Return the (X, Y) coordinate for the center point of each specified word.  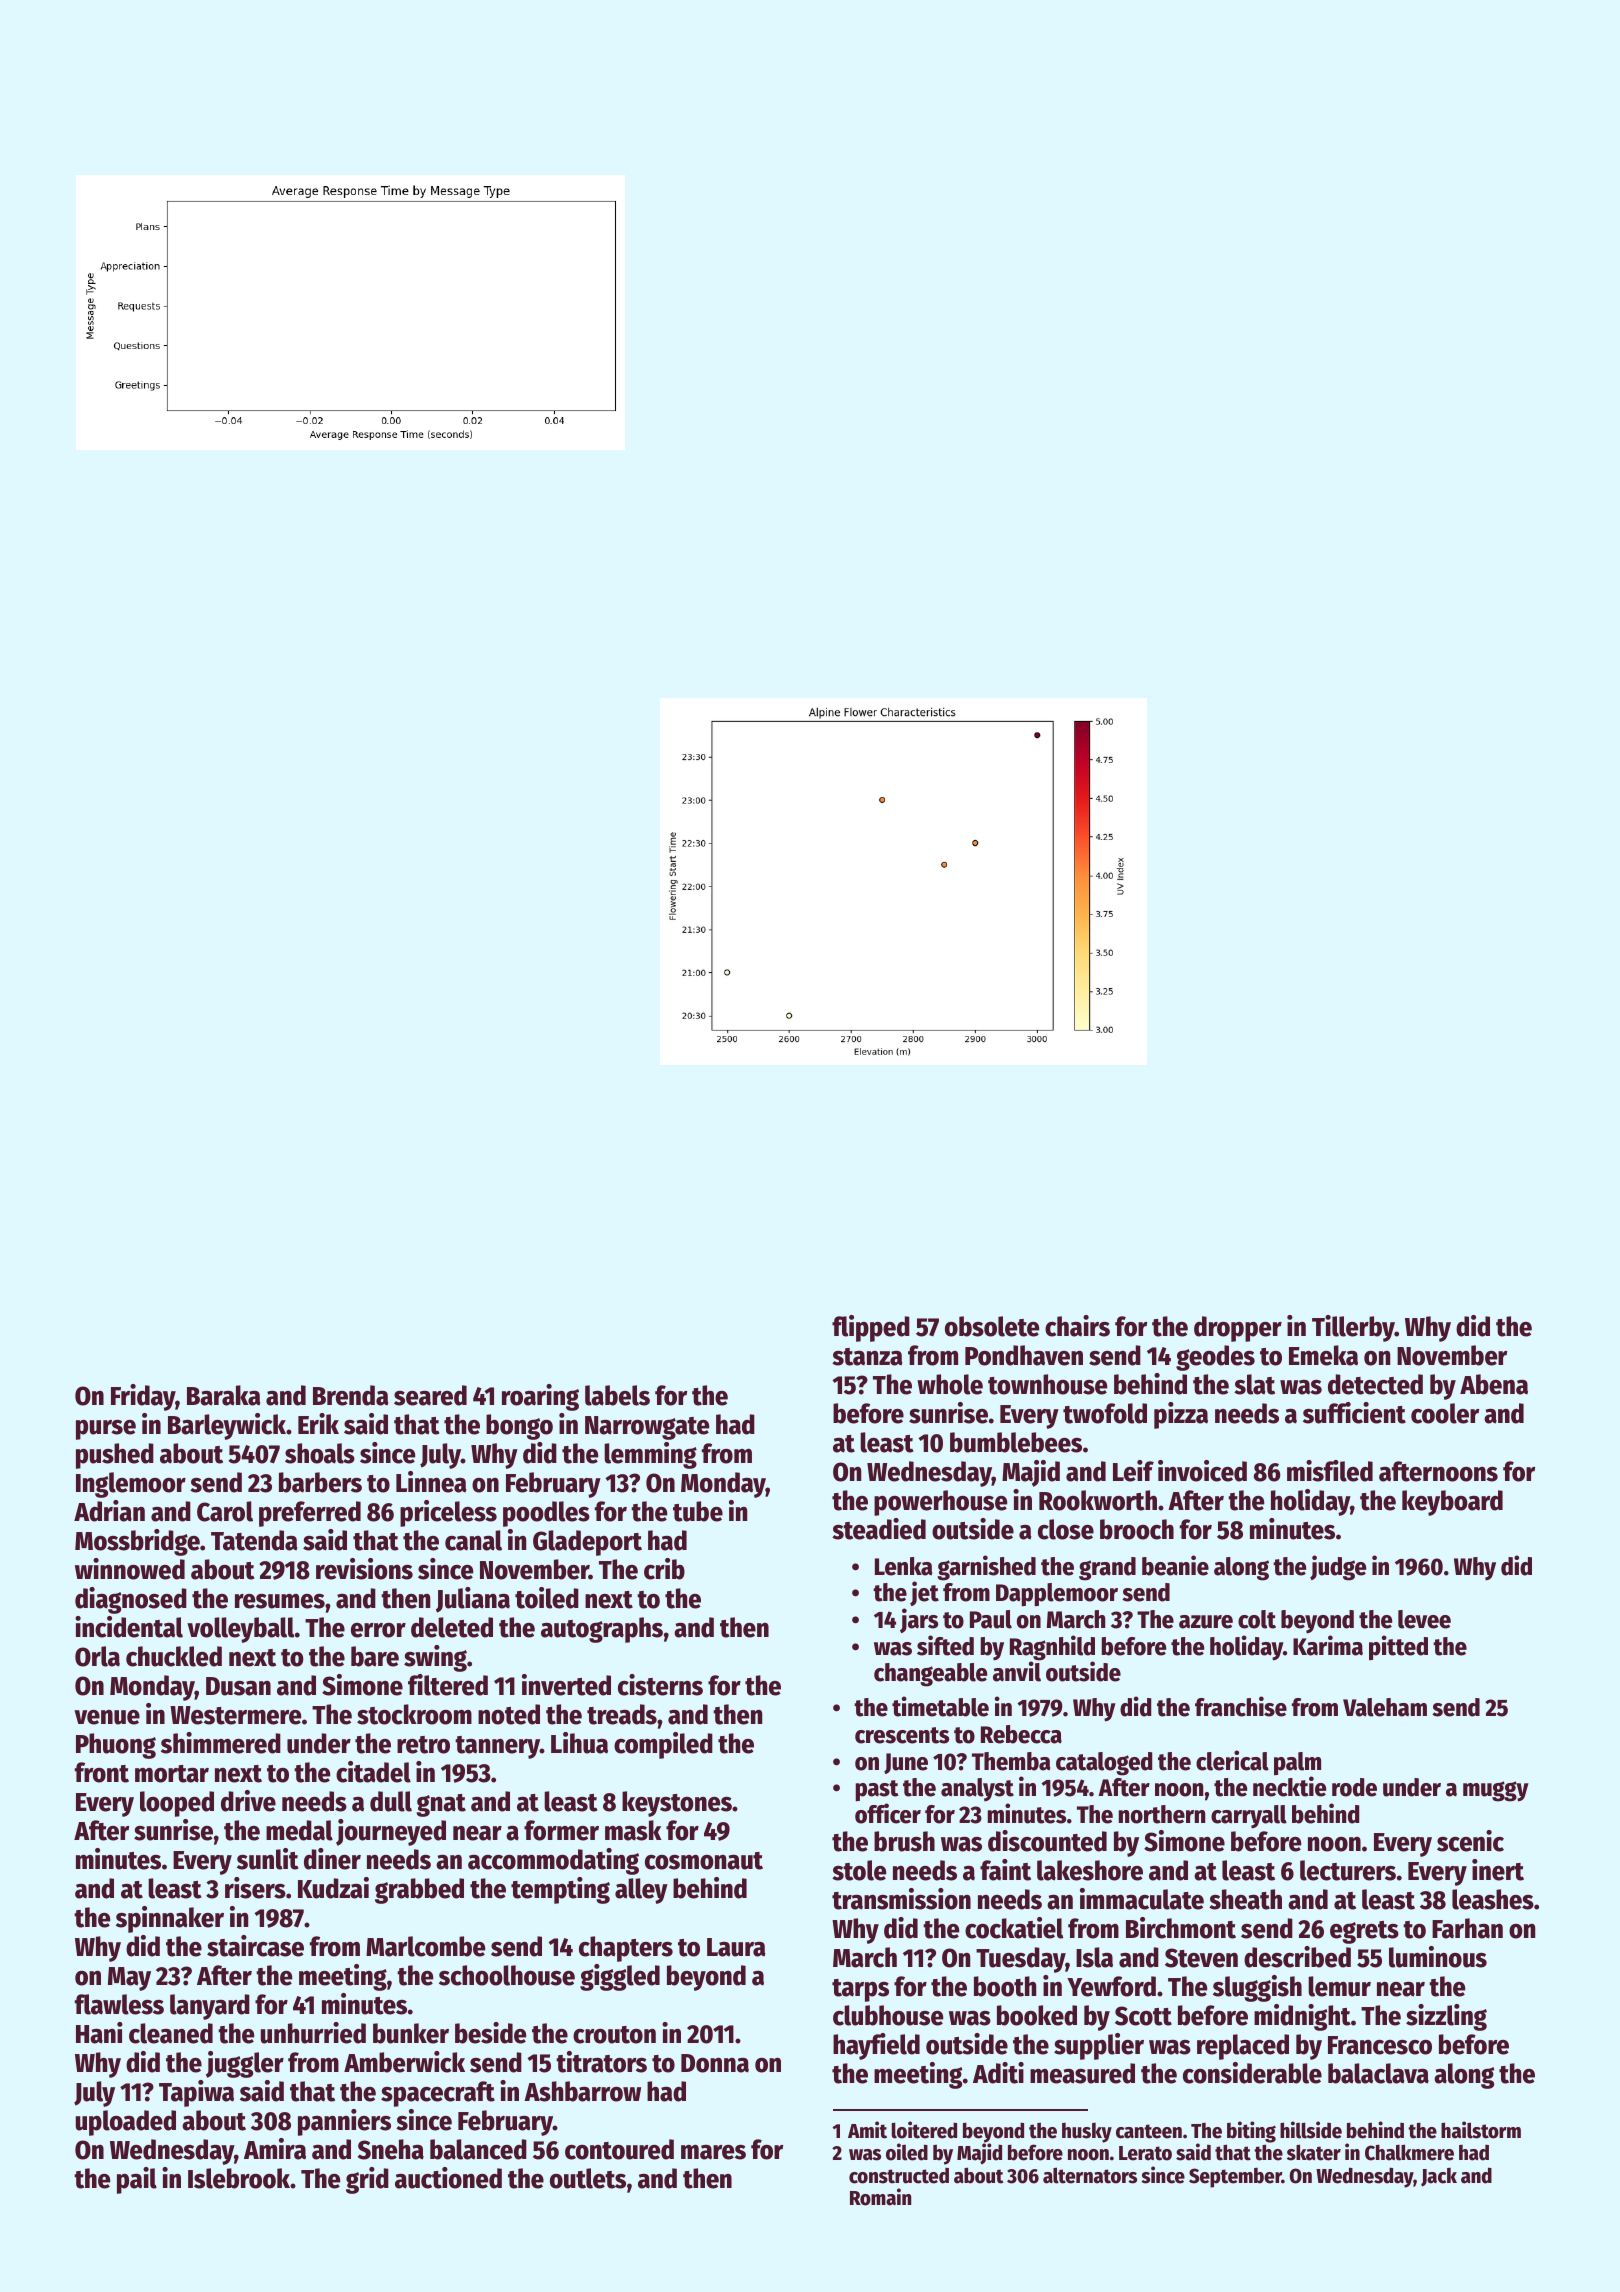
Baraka (224, 1395)
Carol (225, 1511)
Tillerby (1353, 1328)
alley (641, 1891)
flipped (871, 1328)
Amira (275, 2149)
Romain (880, 2197)
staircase (255, 1946)
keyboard (1452, 1503)
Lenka (903, 1566)
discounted (1047, 1841)
